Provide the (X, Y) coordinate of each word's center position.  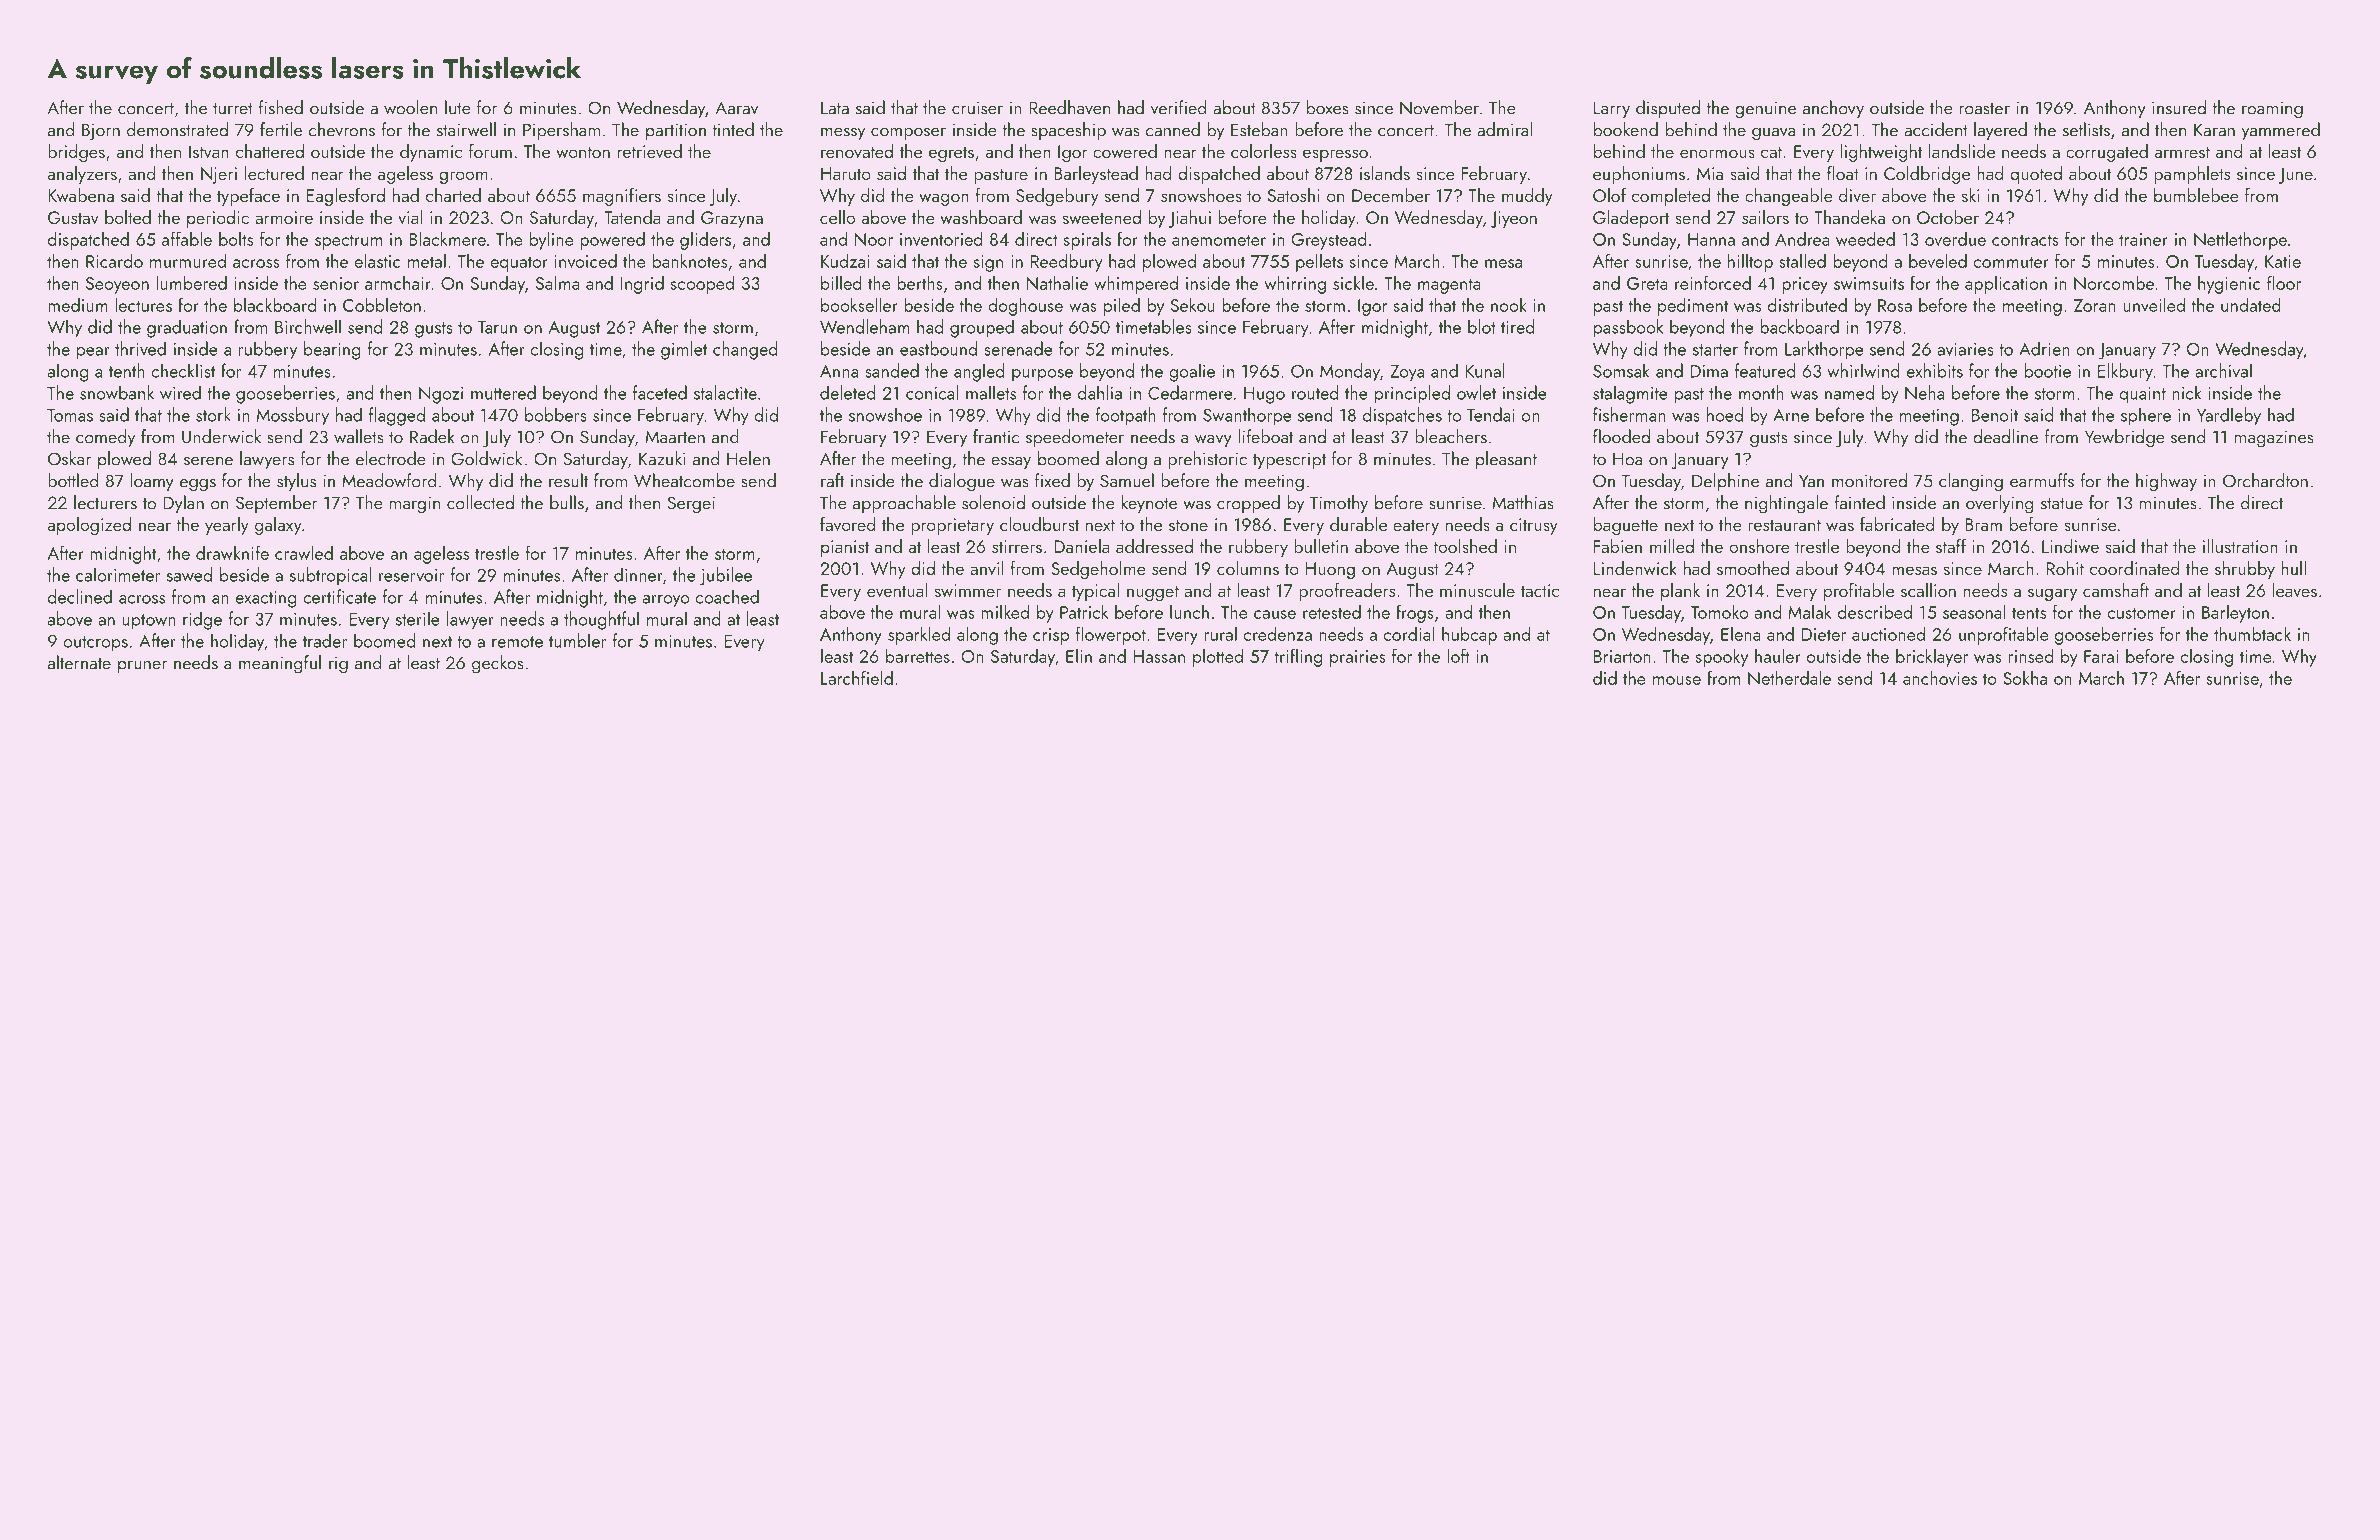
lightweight (1881, 153)
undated (2250, 304)
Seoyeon (117, 285)
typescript (1289, 460)
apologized (89, 526)
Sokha (2025, 678)
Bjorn (101, 131)
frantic (996, 436)
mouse (1677, 680)
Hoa (1628, 459)
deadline (2005, 436)
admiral (1505, 129)
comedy (105, 438)
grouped (982, 328)
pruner (142, 667)
